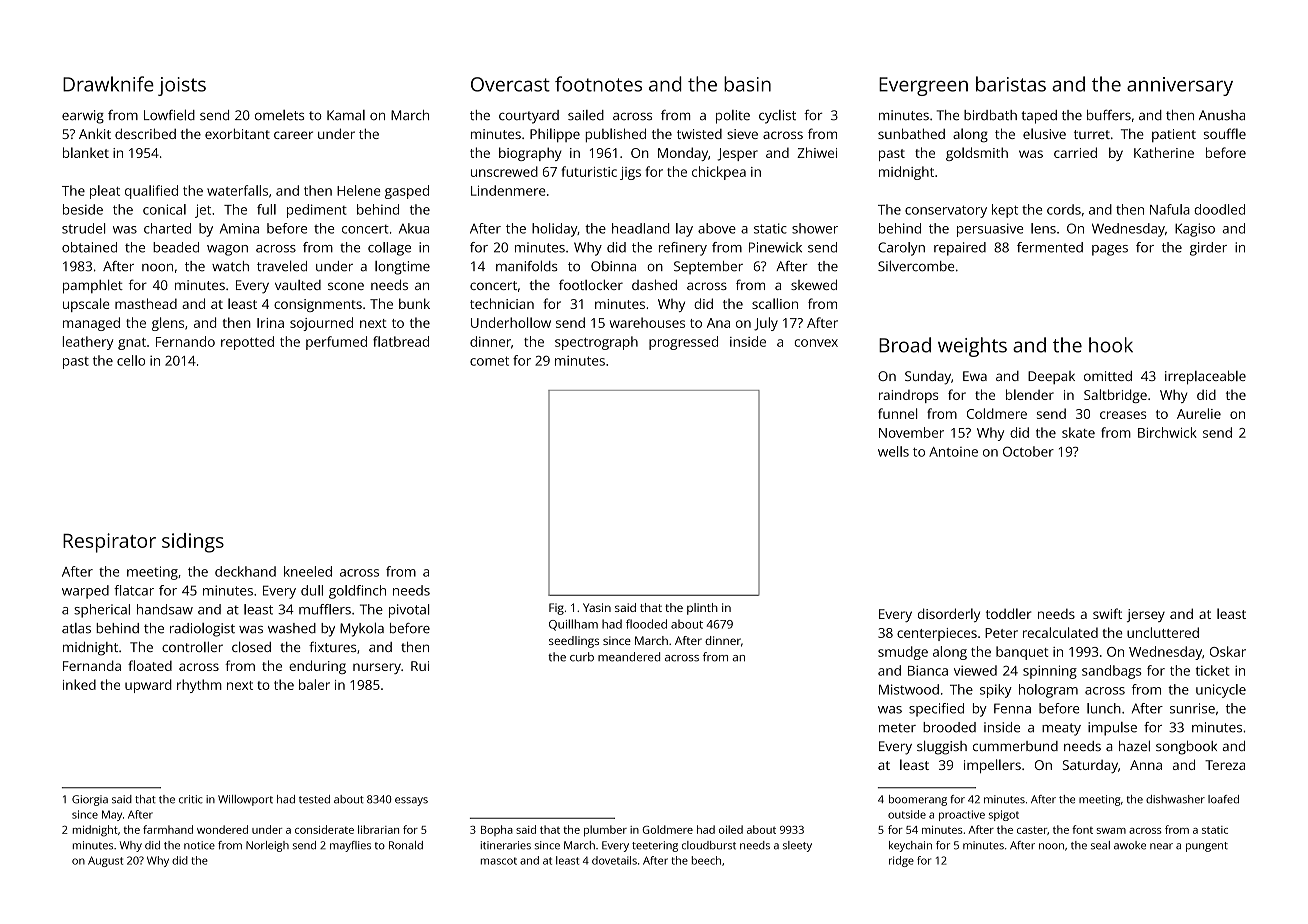  I want to click on boomerang, so click(918, 800).
